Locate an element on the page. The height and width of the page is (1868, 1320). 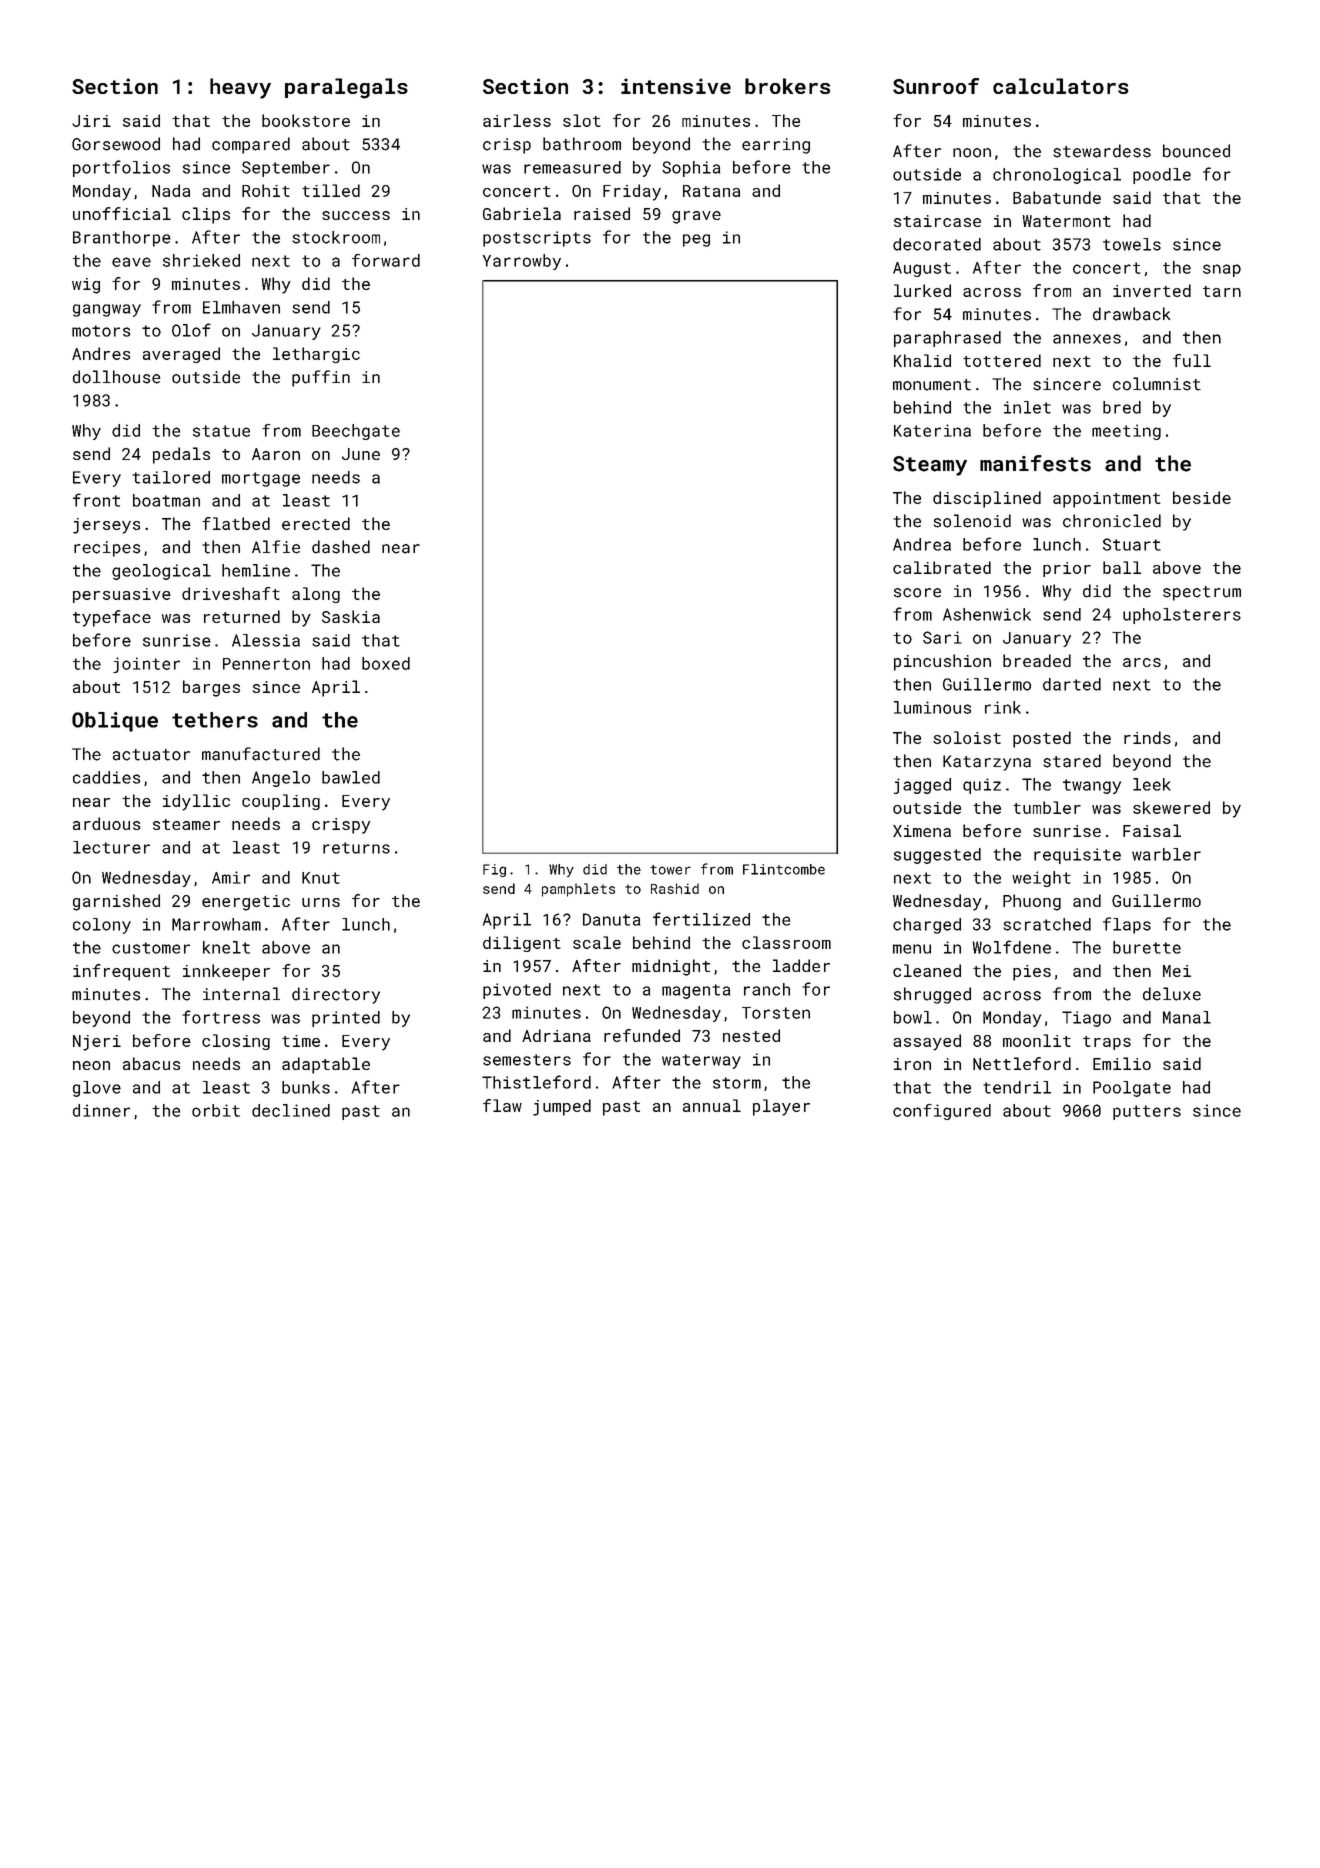
Steamy is located at coordinates (930, 466).
